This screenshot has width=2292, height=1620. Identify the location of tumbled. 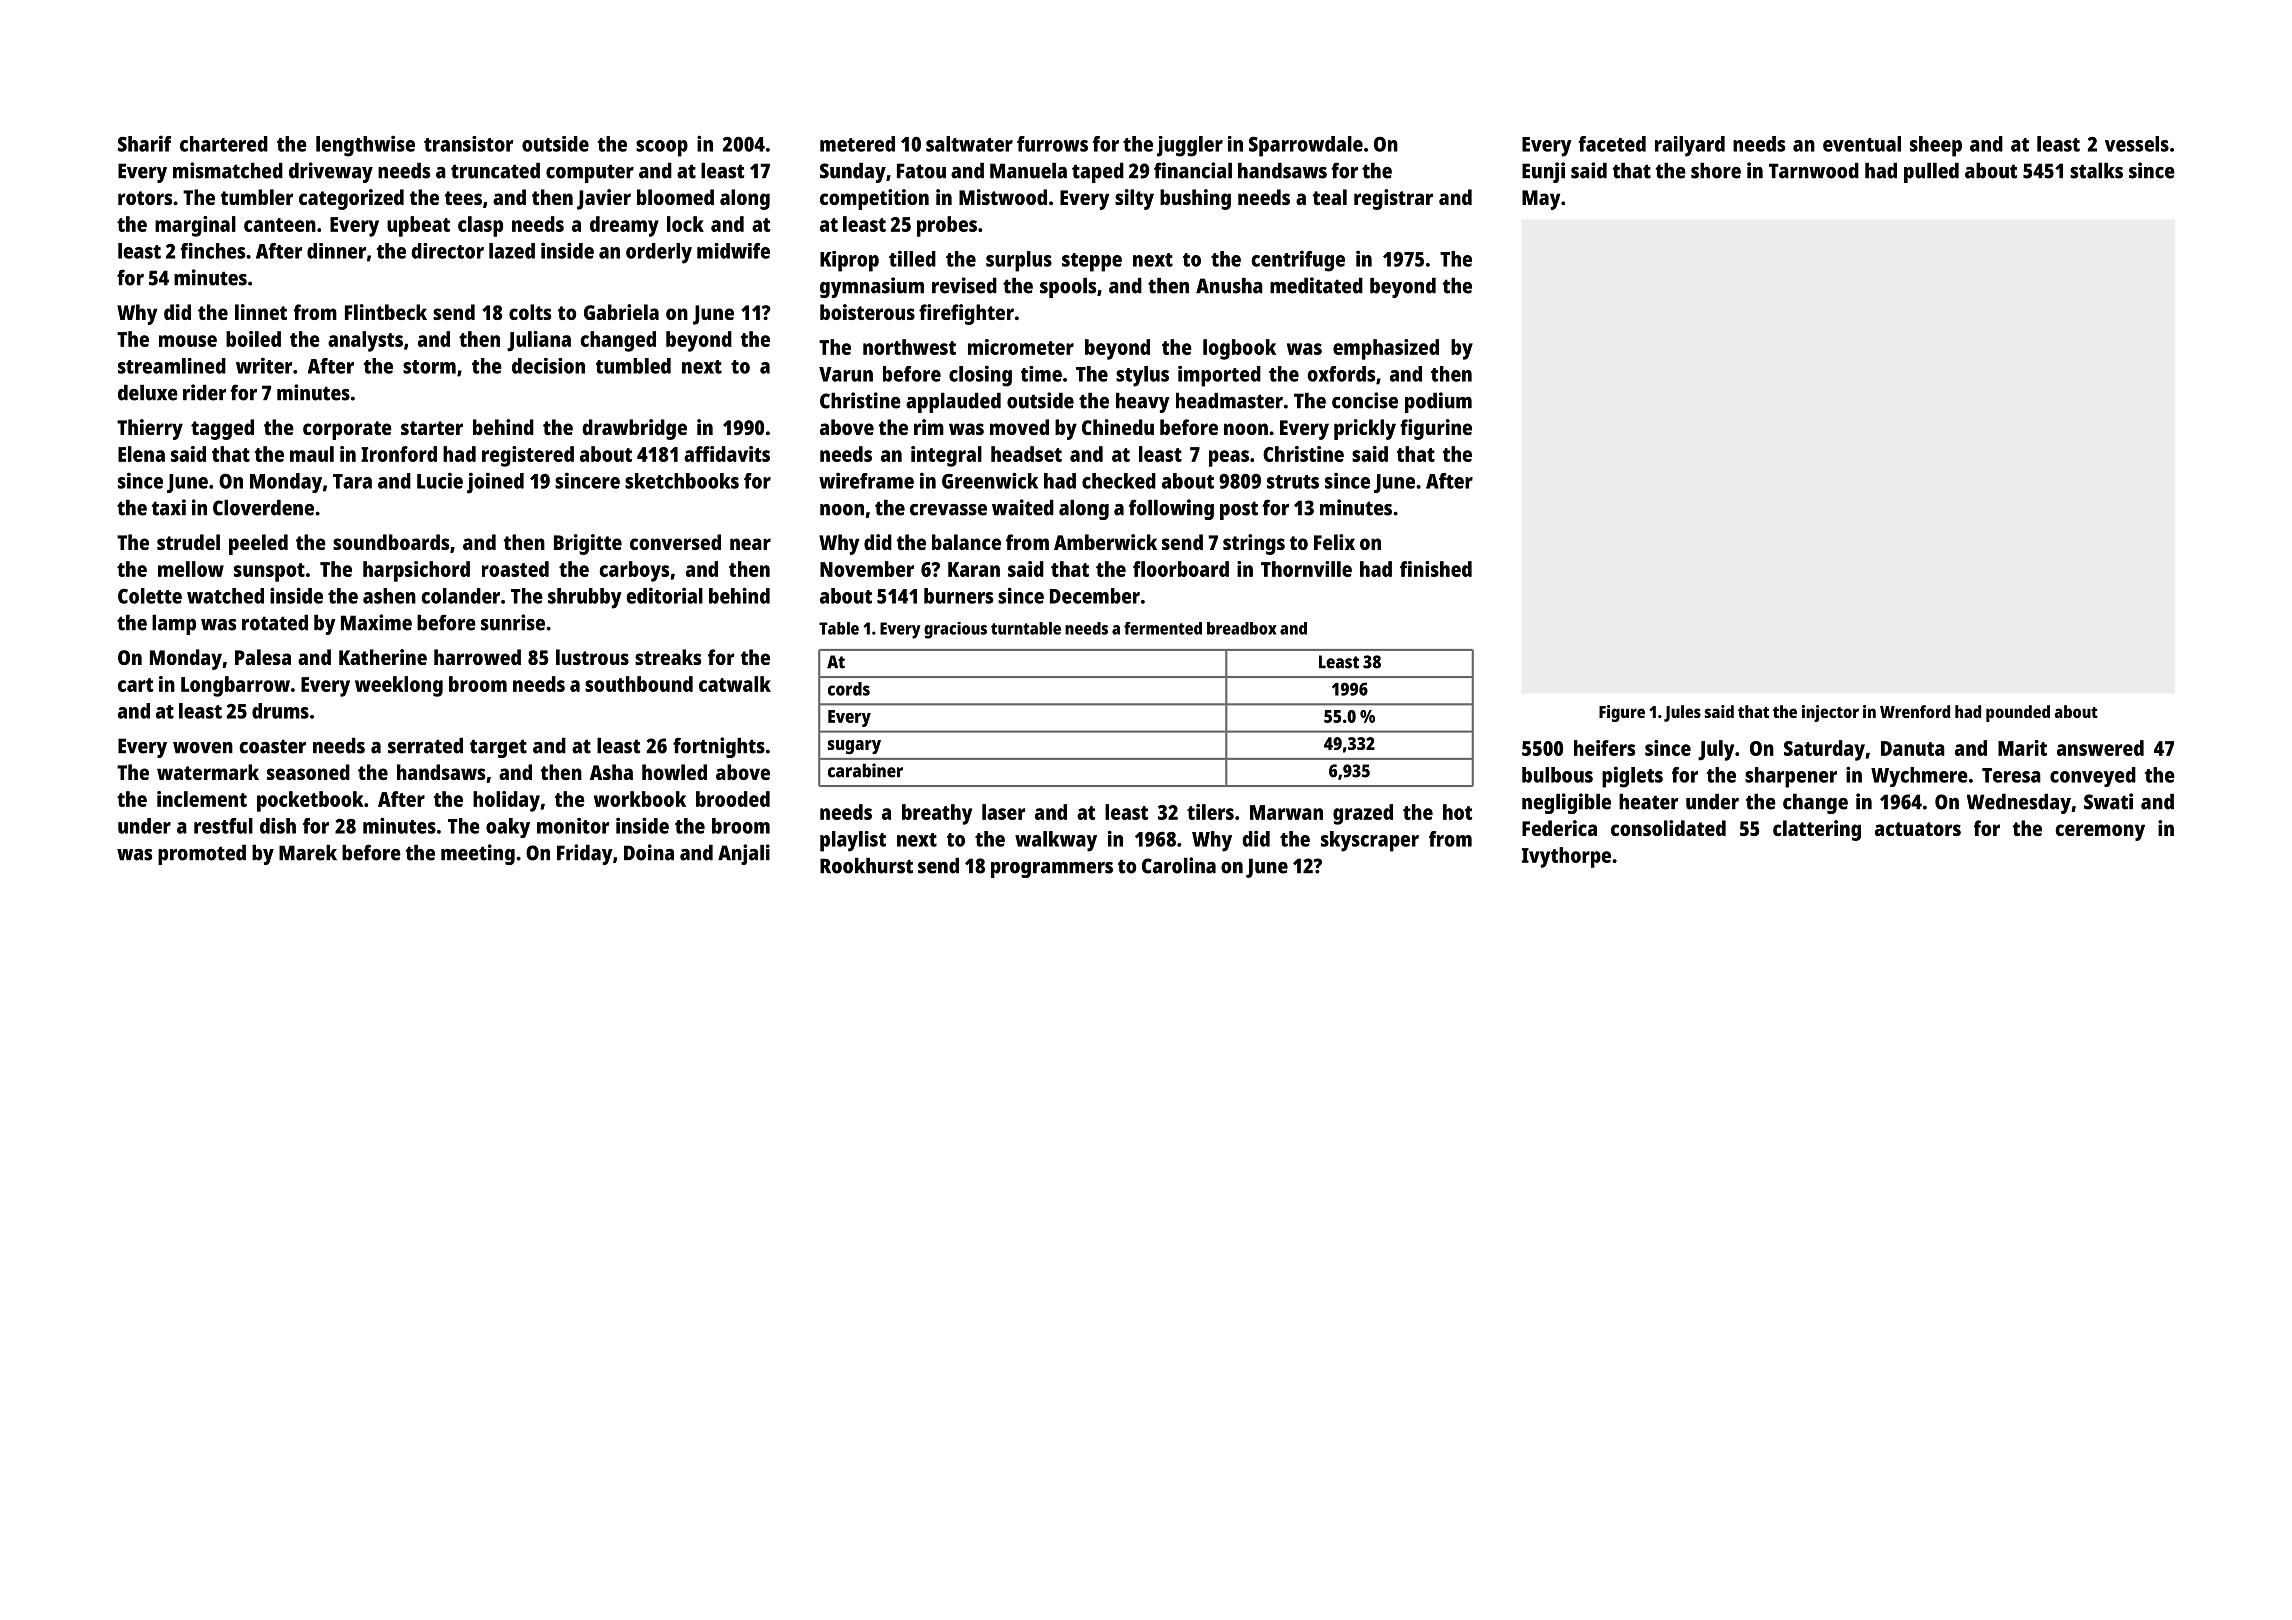
(633, 366).
